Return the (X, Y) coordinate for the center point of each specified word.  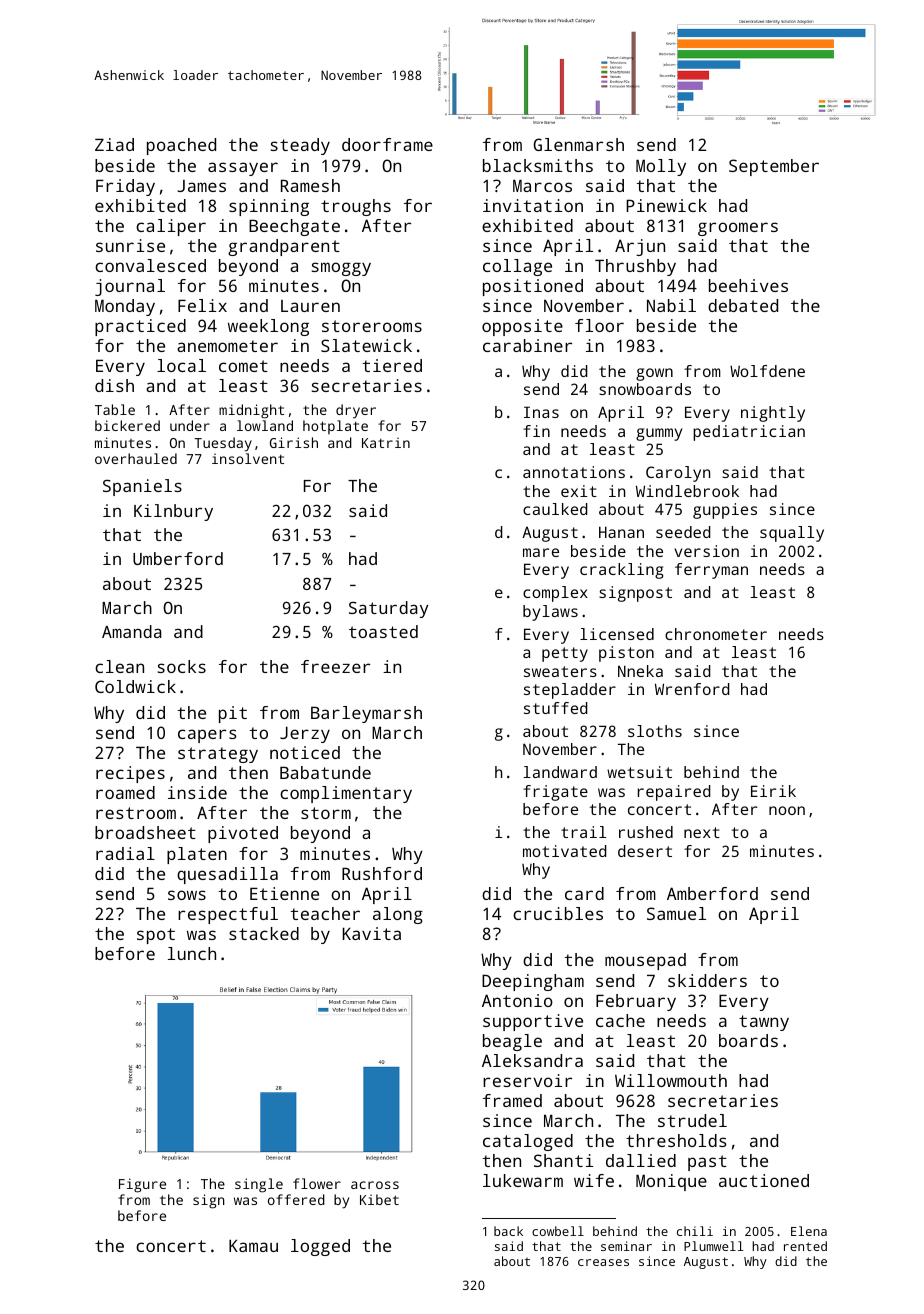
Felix (202, 305)
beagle (512, 1042)
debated (743, 305)
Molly (661, 167)
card (584, 893)
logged (320, 1247)
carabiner (527, 345)
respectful (228, 915)
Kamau (253, 1245)
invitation (533, 205)
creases (603, 1262)
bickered (127, 425)
